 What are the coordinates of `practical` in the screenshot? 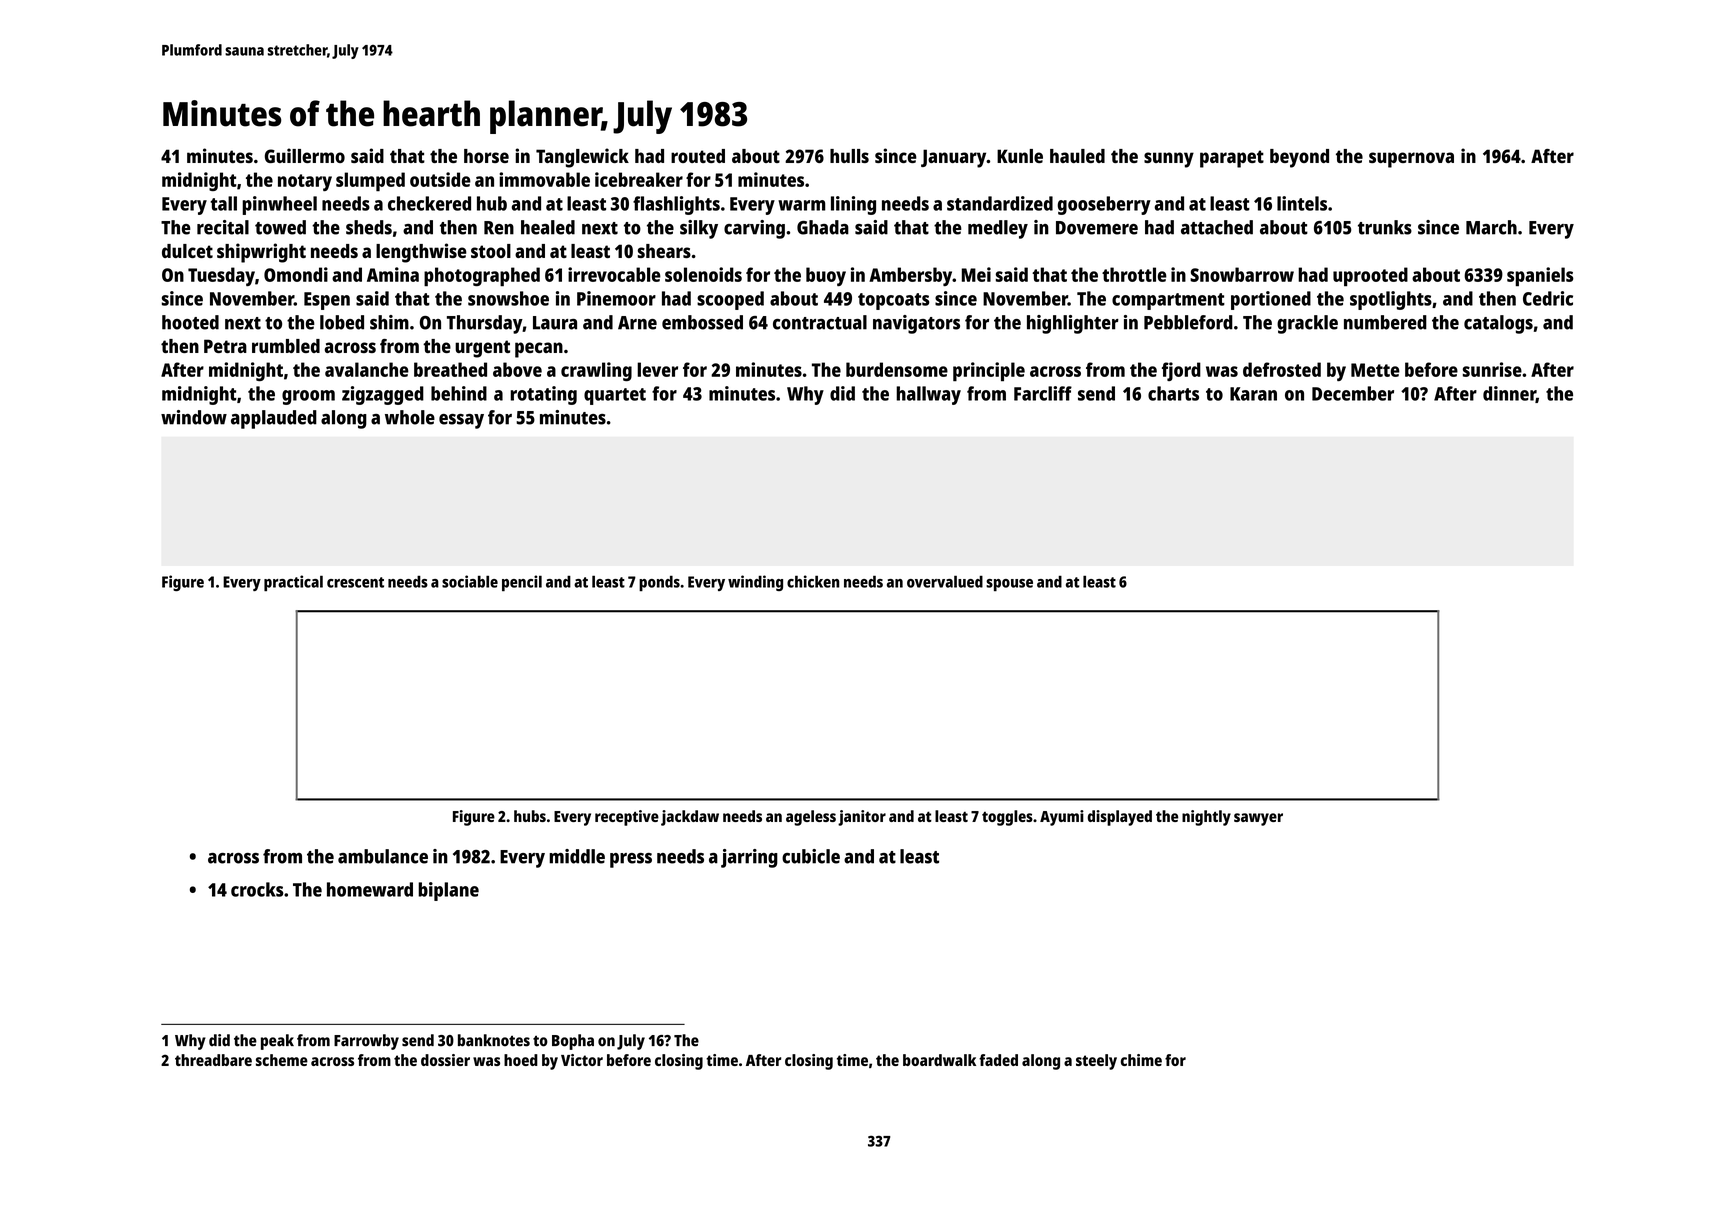 It's located at (293, 583).
